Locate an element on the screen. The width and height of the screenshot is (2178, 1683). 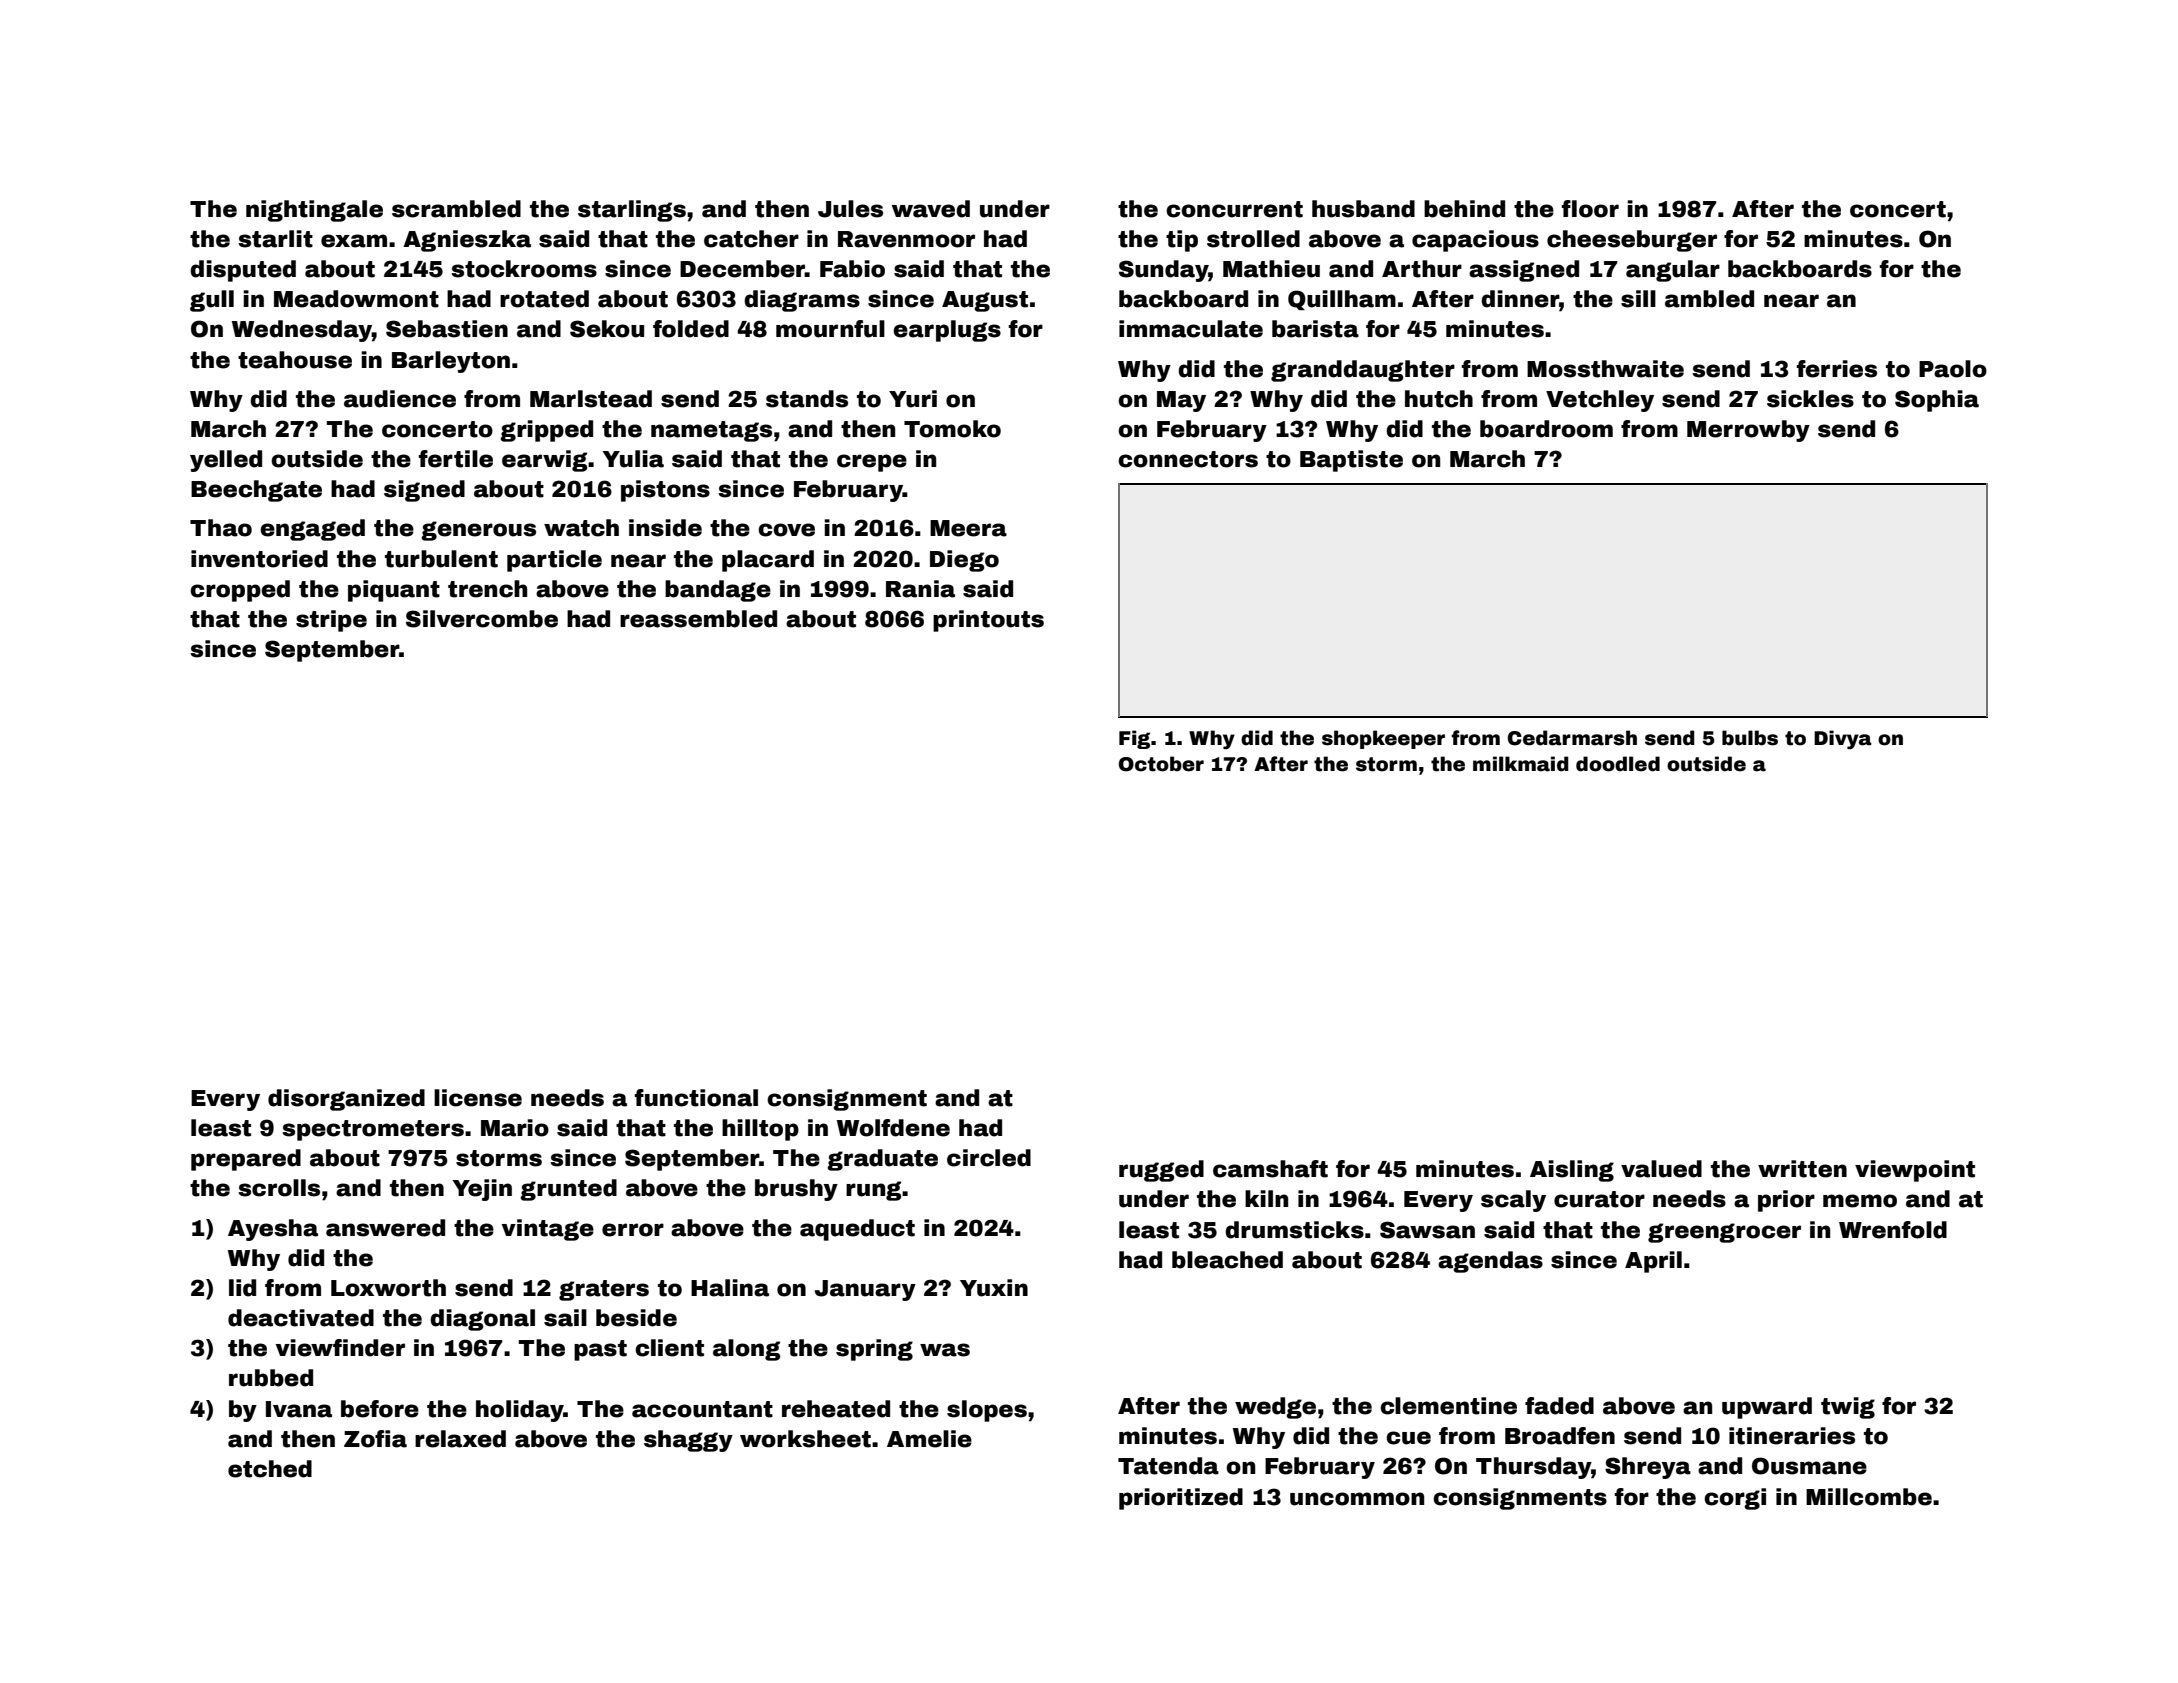
Thursday is located at coordinates (1533, 1468).
